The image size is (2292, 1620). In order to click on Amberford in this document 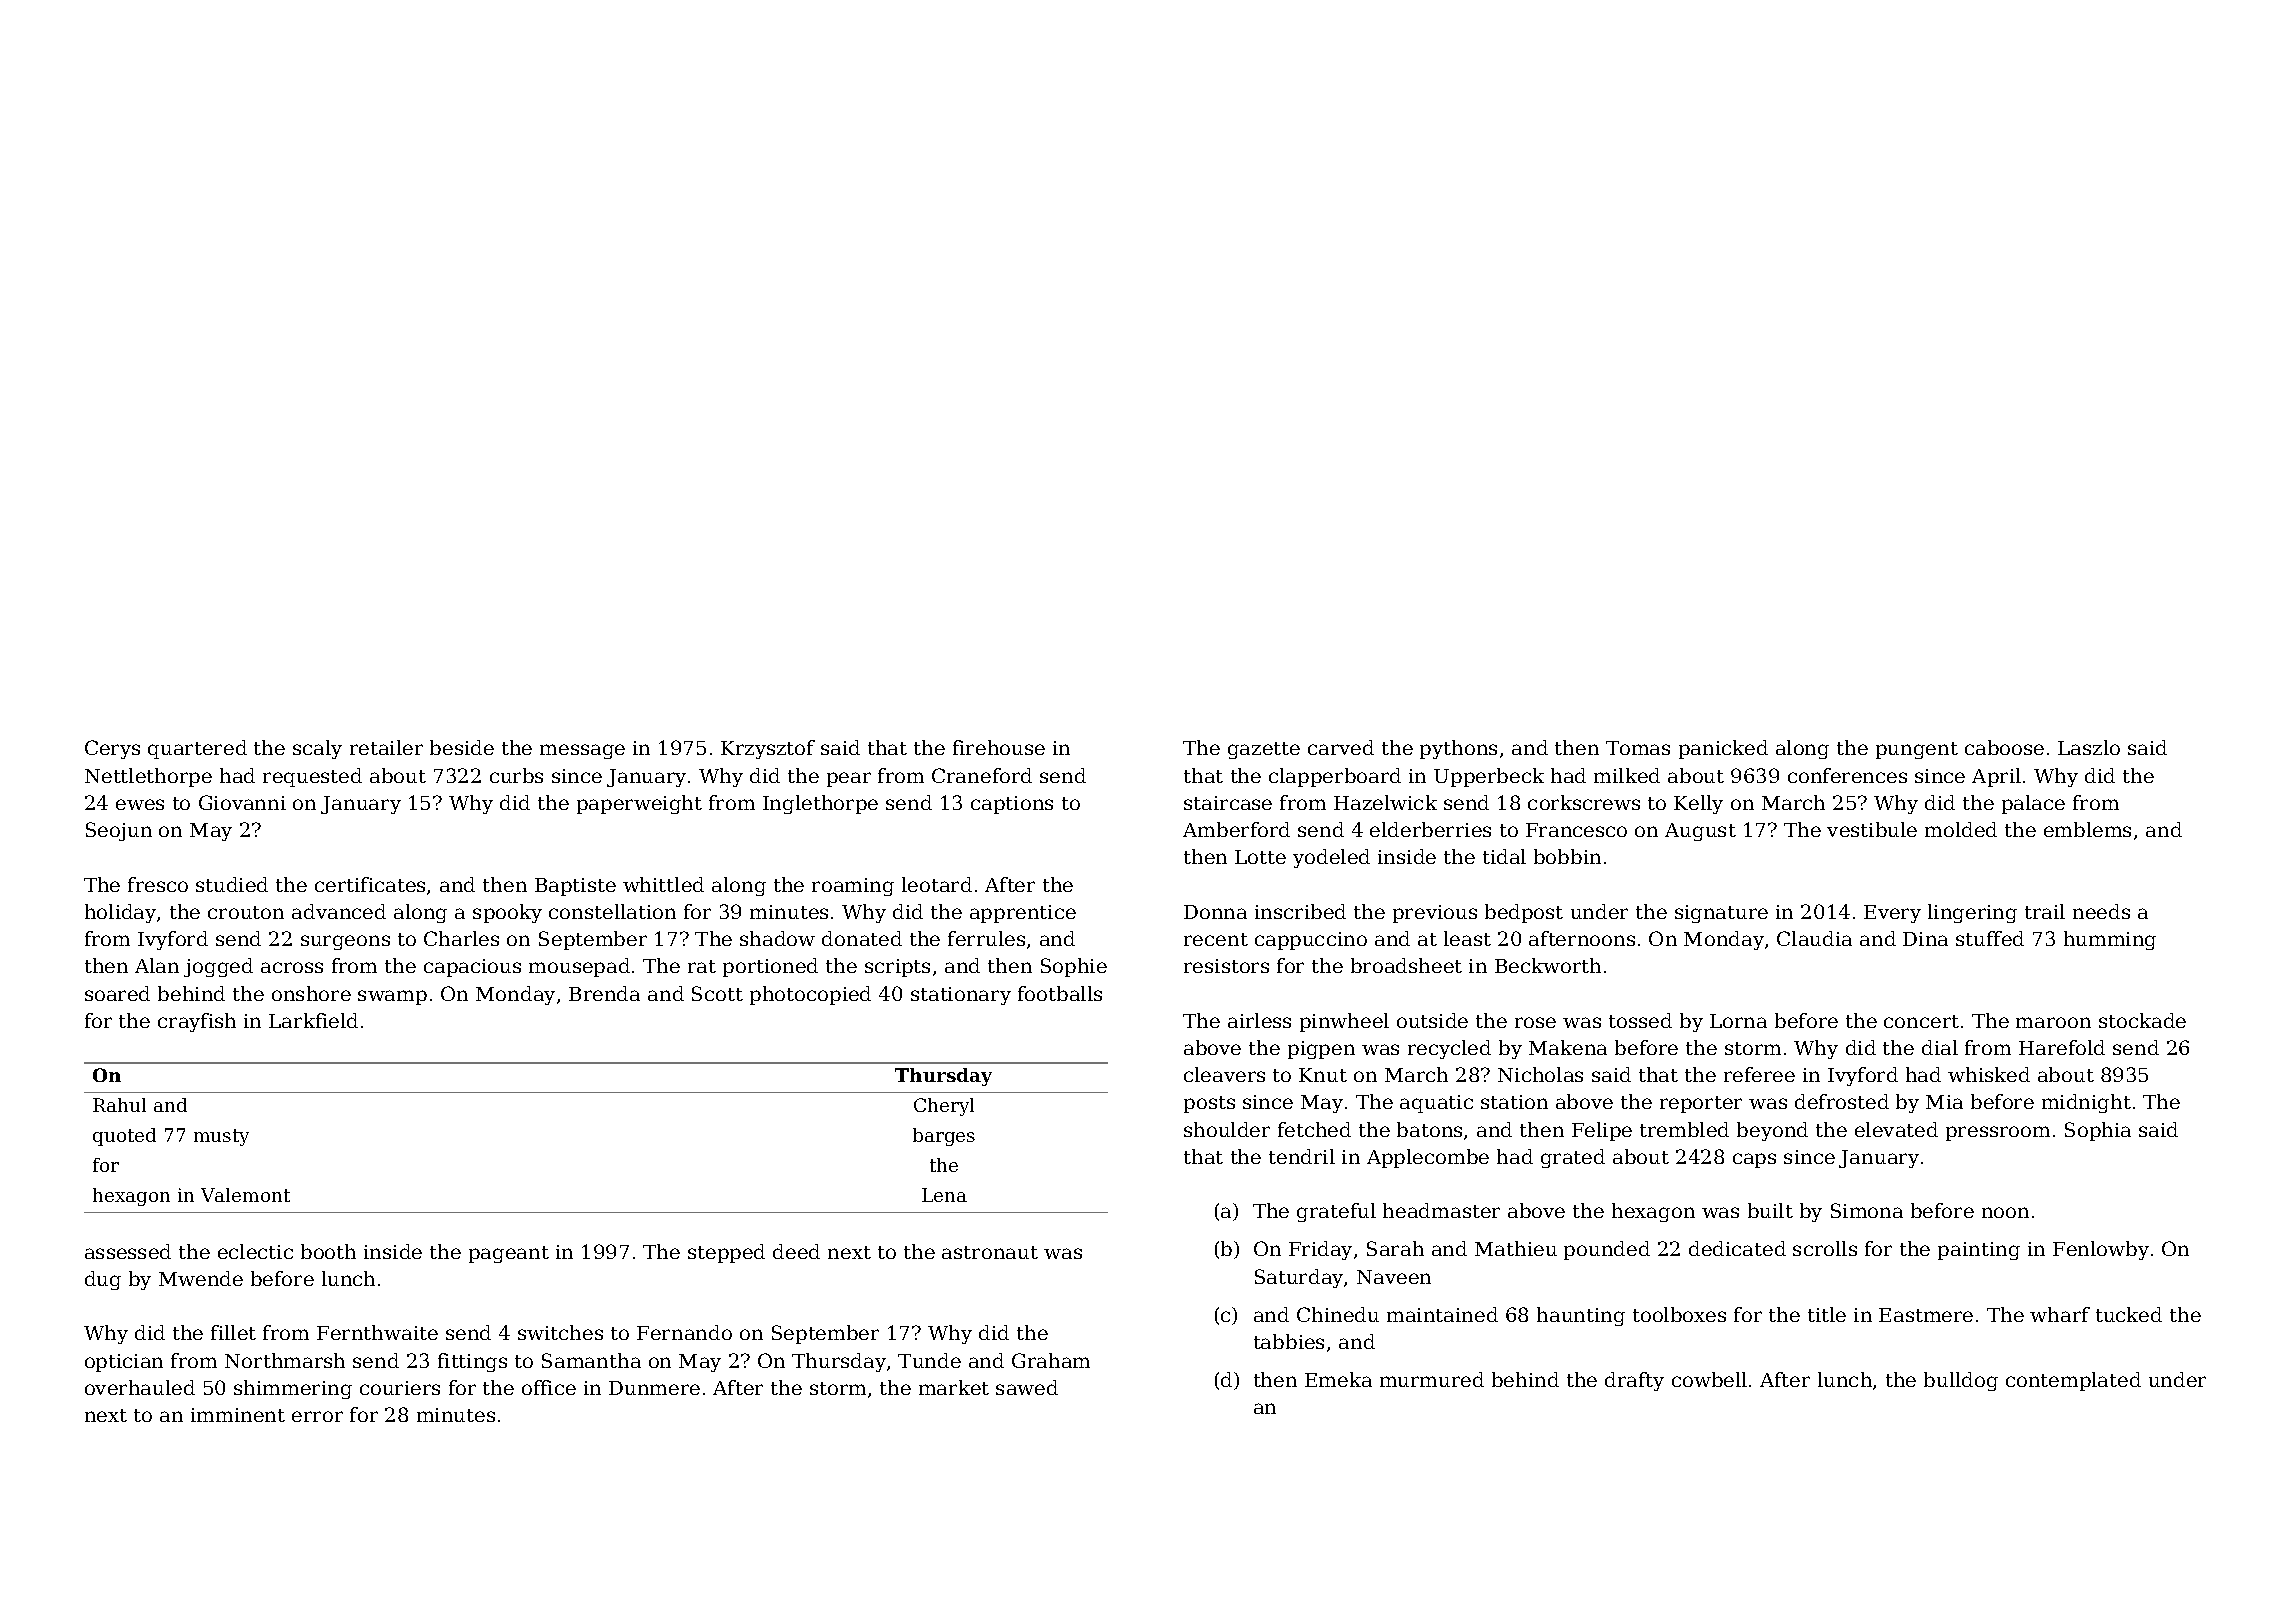, I will do `click(1236, 829)`.
